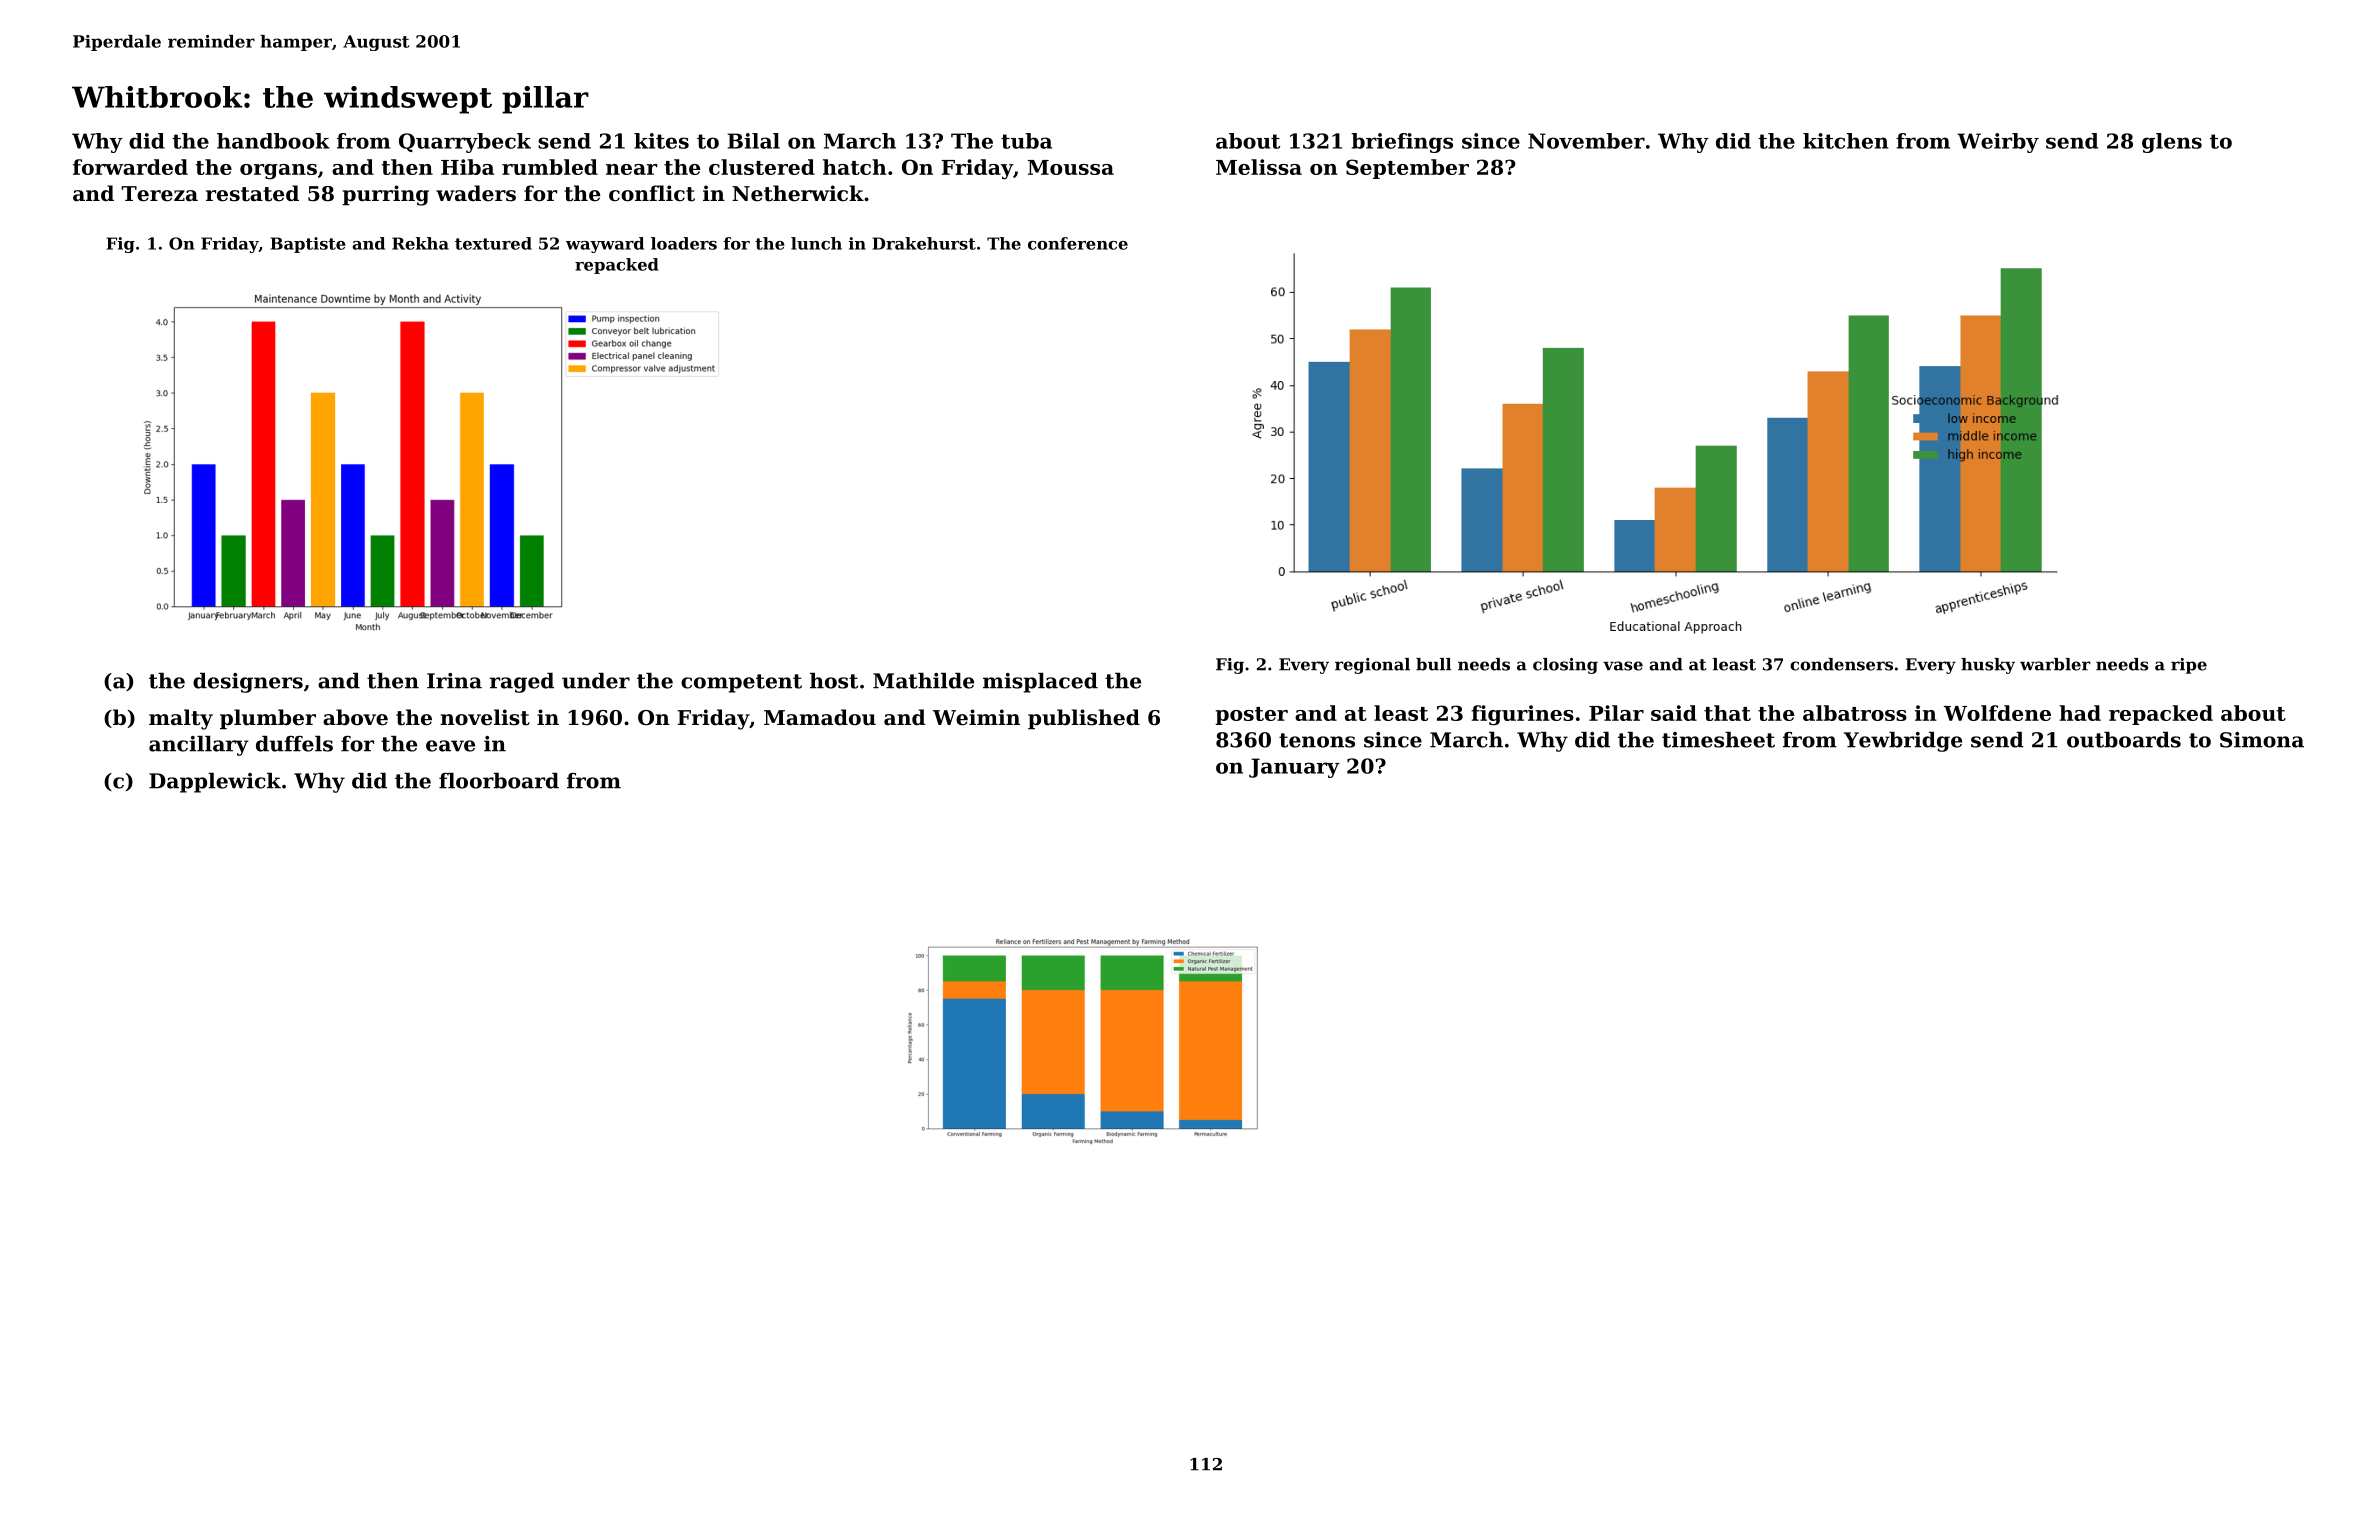 The image size is (2377, 1538). Describe the element at coordinates (385, 195) in the screenshot. I see `purring` at that location.
